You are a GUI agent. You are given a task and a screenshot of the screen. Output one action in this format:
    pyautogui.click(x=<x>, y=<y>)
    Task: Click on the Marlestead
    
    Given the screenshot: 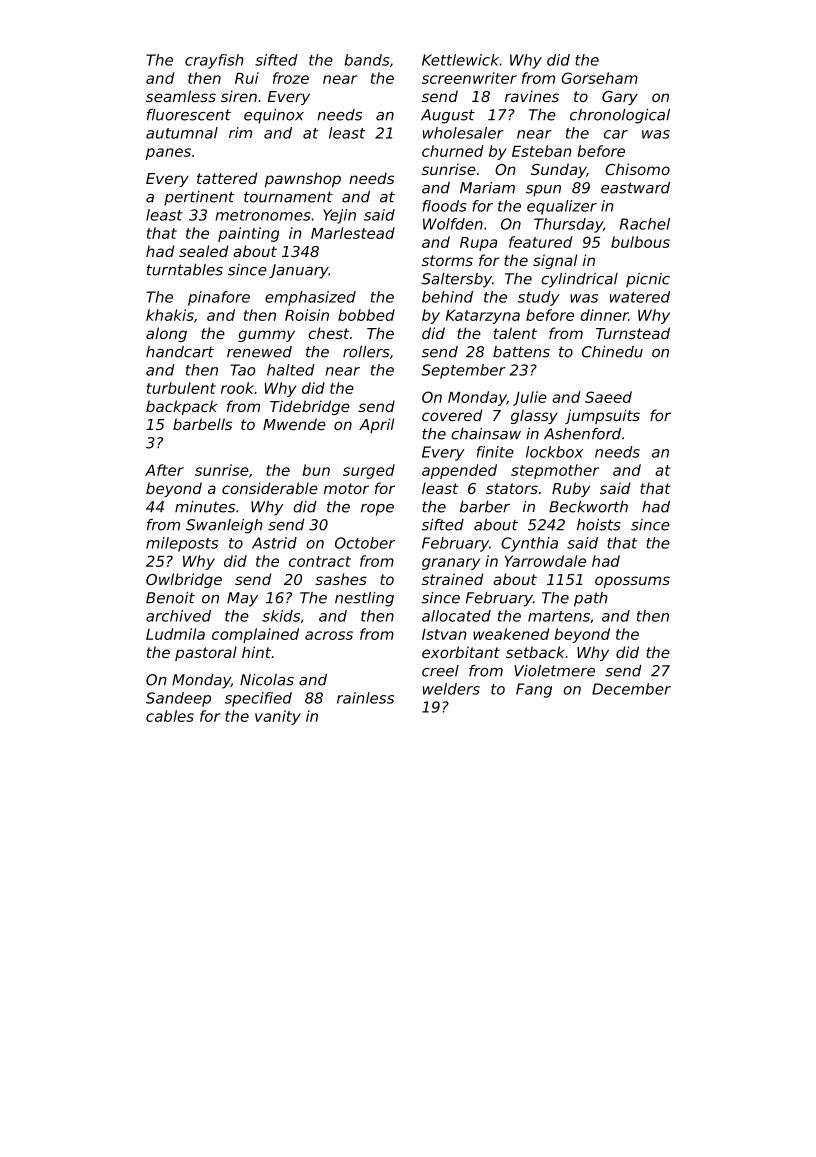 What is the action you would take?
    pyautogui.click(x=353, y=233)
